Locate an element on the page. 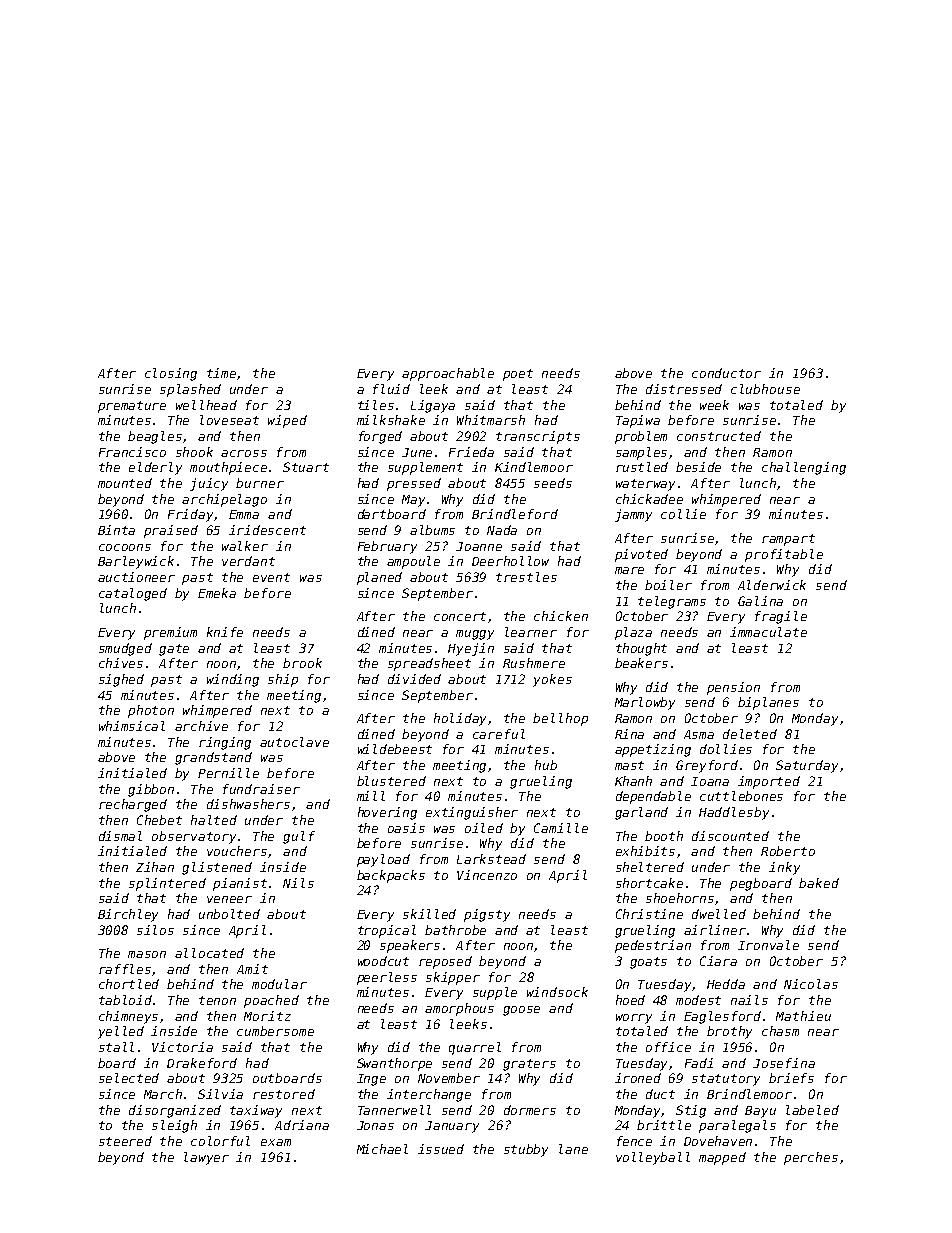 This page has width=952, height=1233. archive is located at coordinates (201, 726).
